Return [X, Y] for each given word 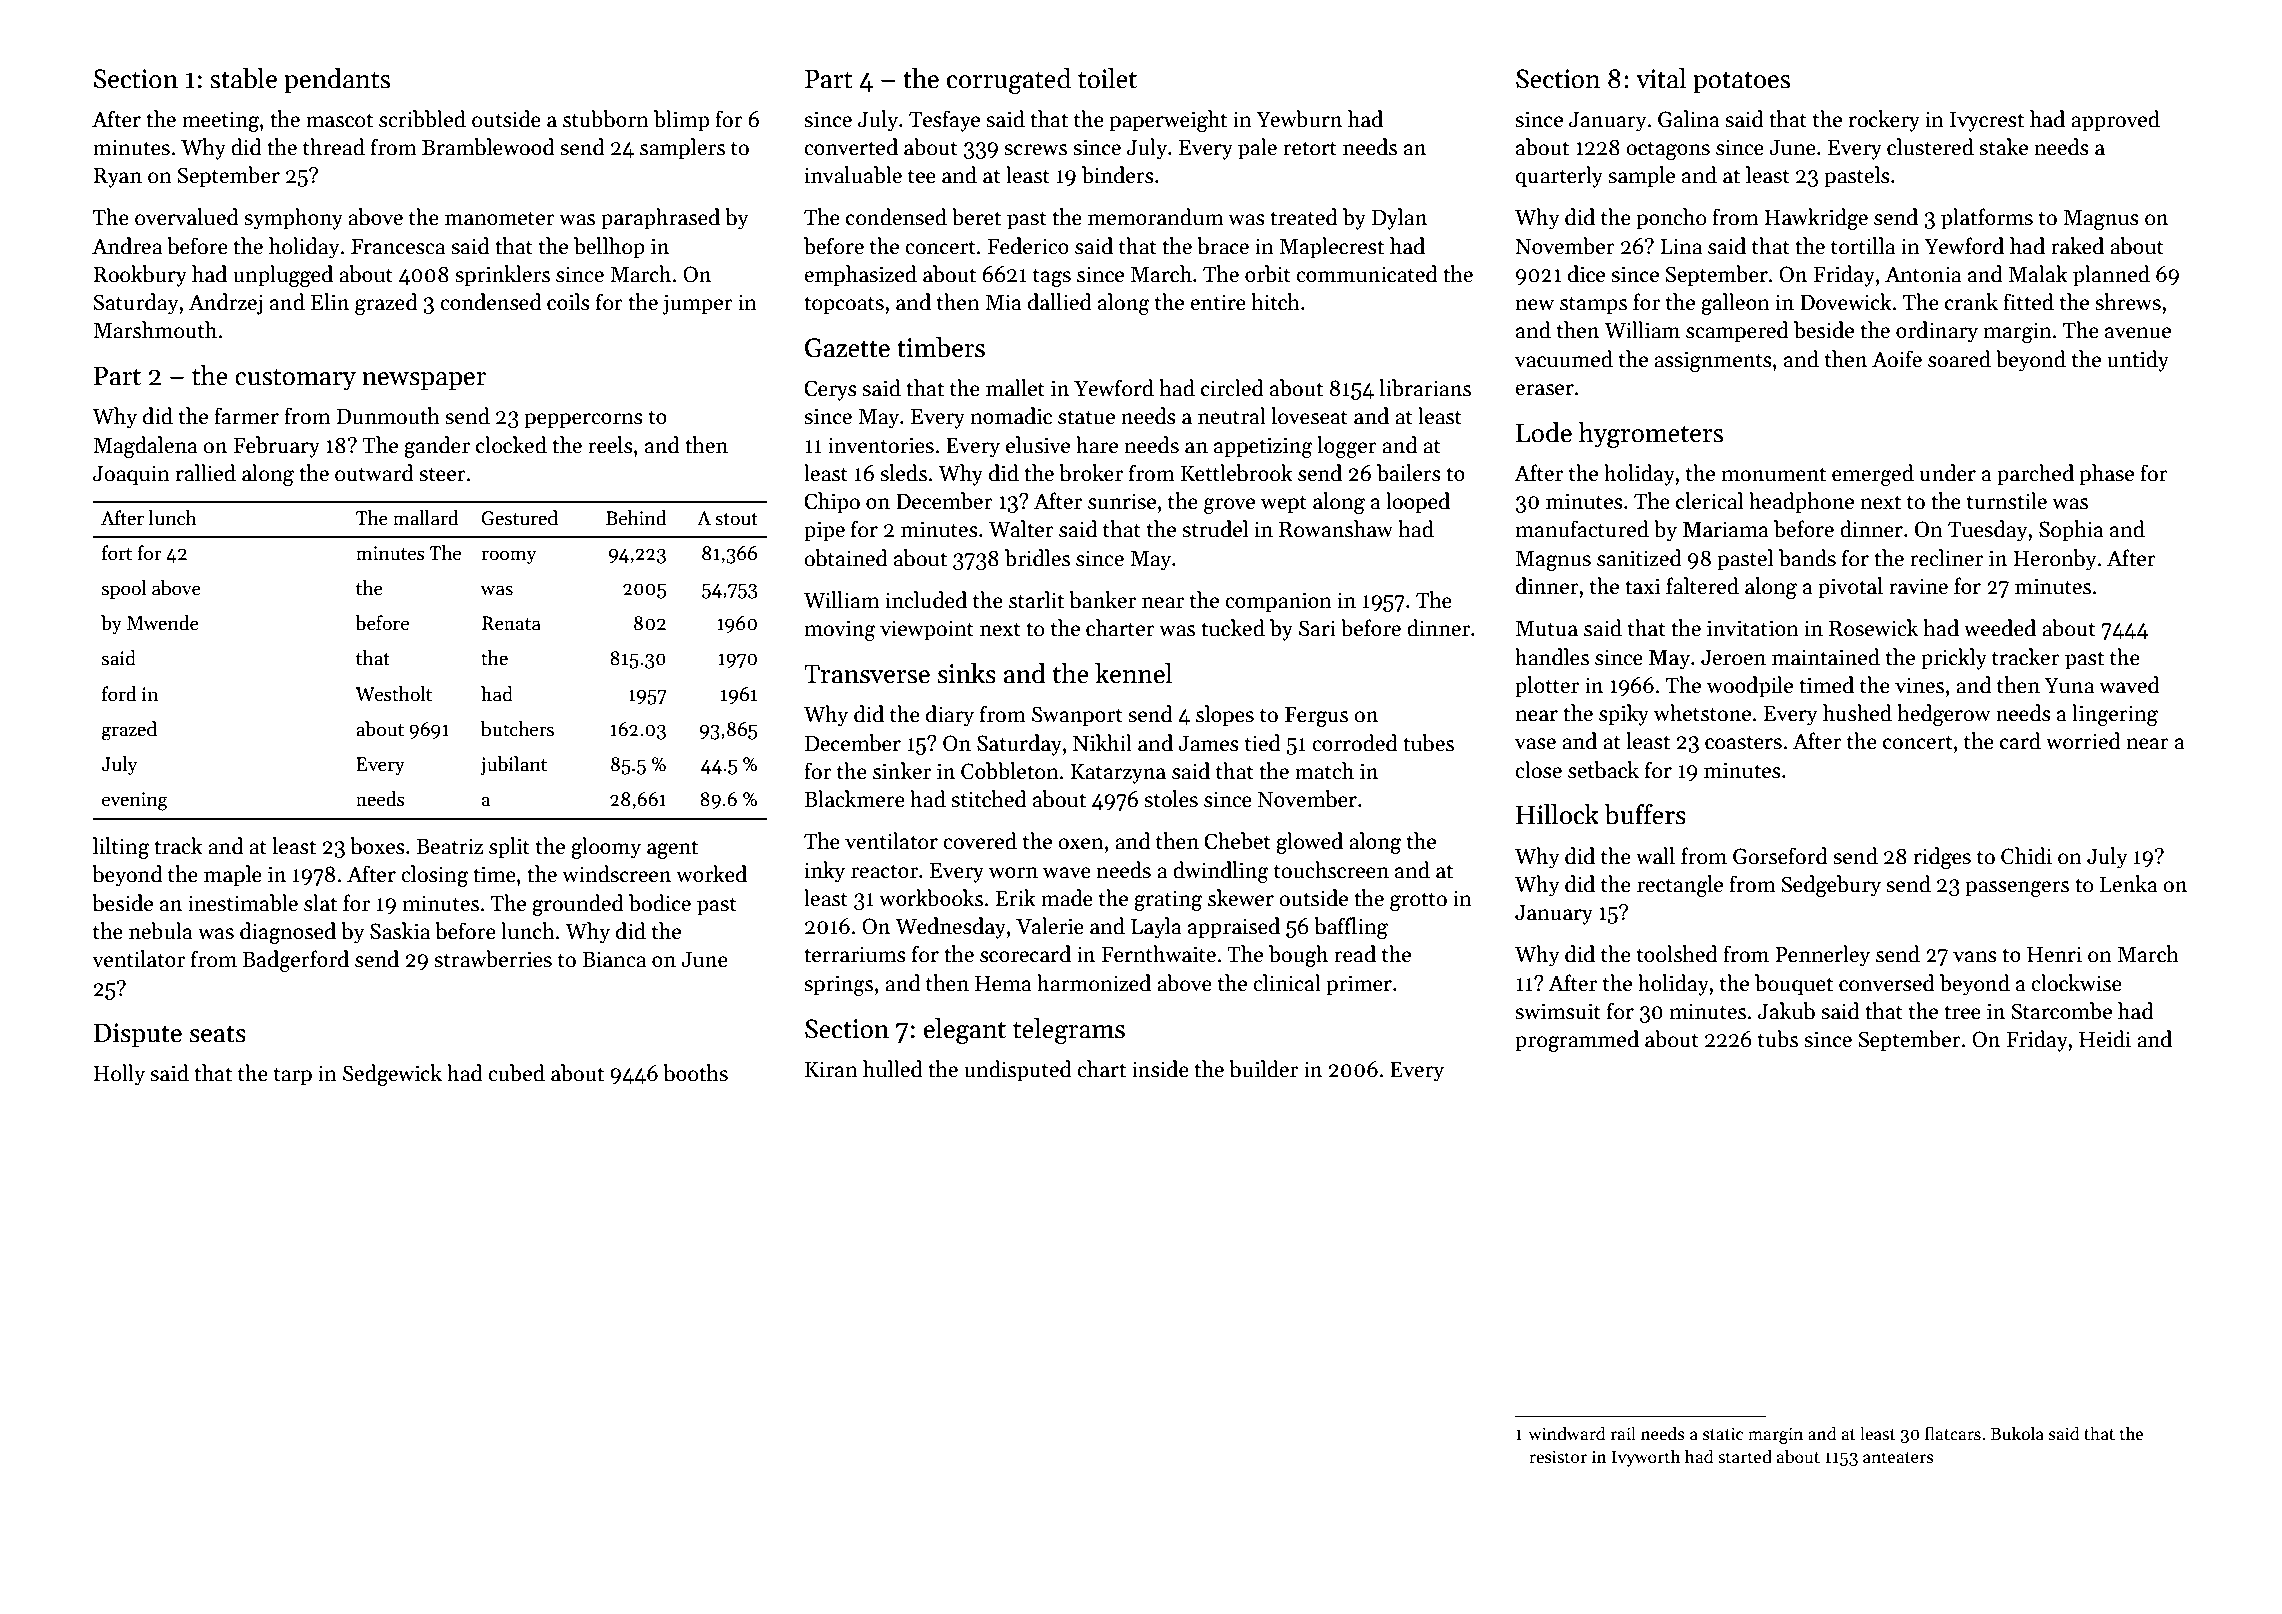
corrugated [1009, 81]
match [1324, 771]
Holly [119, 1075]
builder [1263, 1069]
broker [1091, 473]
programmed [1577, 1041]
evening [135, 801]
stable [243, 78]
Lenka [2129, 884]
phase [2106, 475]
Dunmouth [388, 416]
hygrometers [1651, 435]
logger [1347, 447]
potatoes [1741, 82]
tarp [293, 1076]
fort [117, 553]
